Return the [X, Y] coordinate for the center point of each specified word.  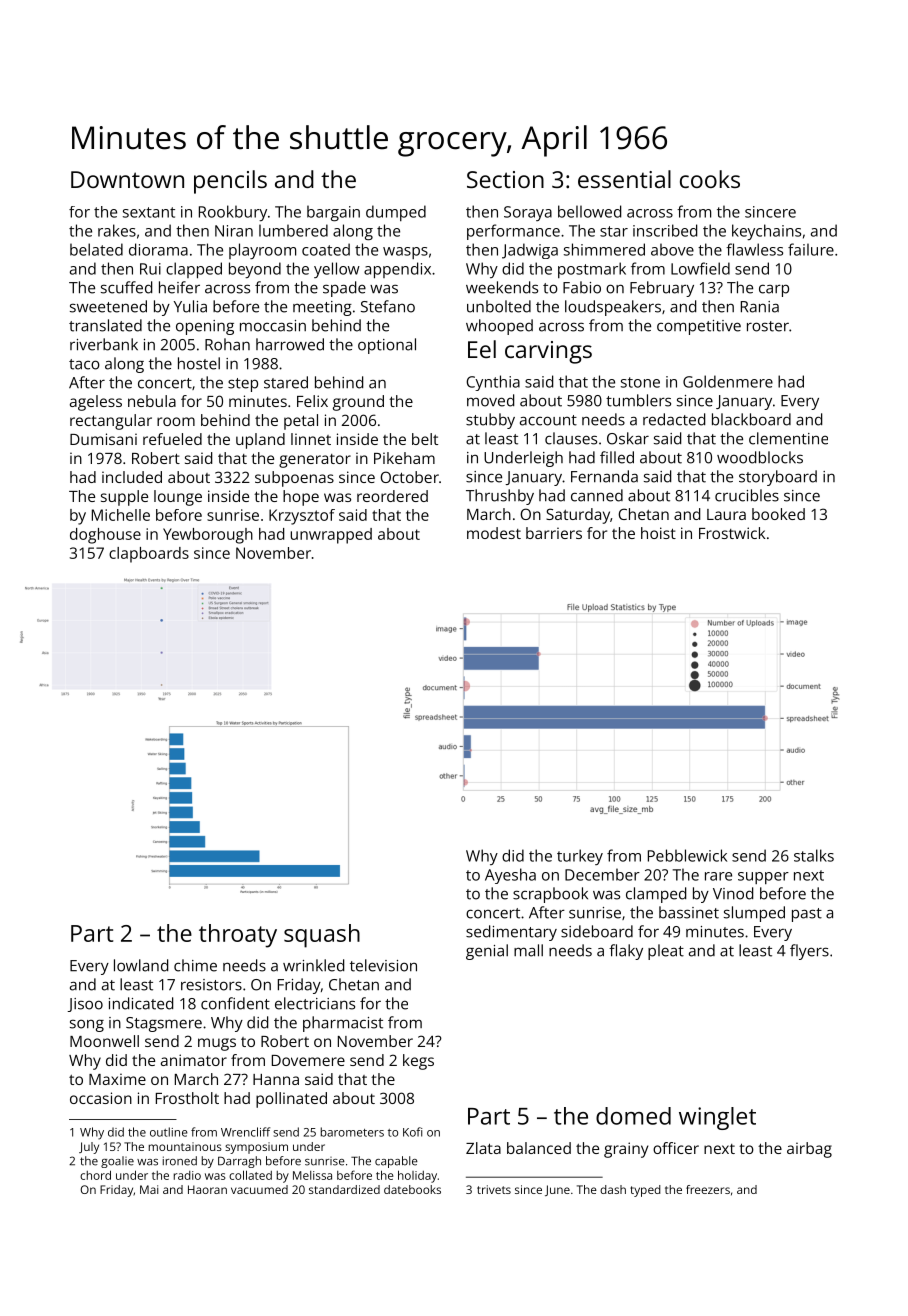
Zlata [483, 1148]
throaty [238, 936]
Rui [150, 269]
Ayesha [510, 876]
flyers [809, 952]
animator [194, 1060]
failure [811, 249]
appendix [397, 270]
